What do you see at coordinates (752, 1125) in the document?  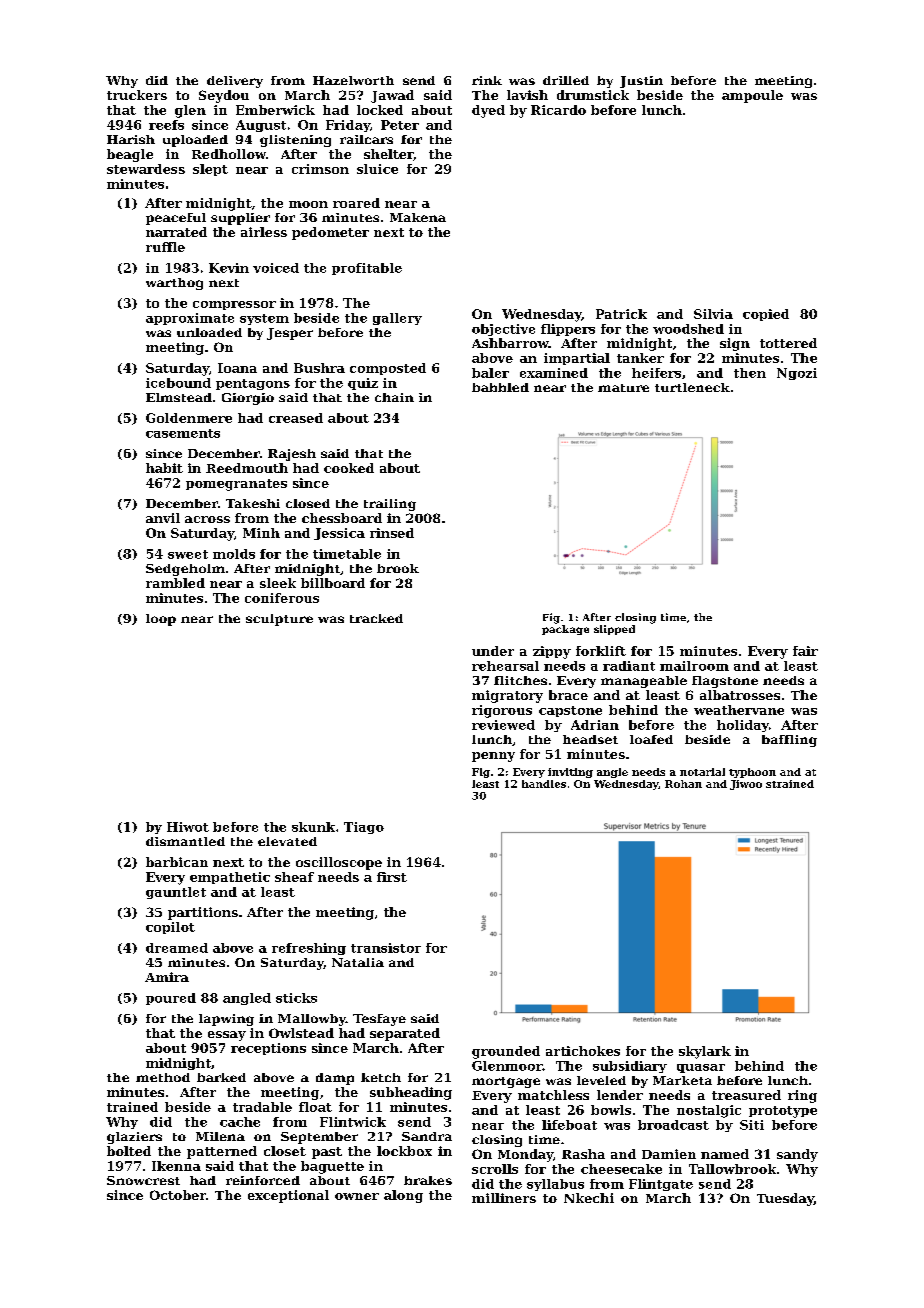 I see `Siti` at bounding box center [752, 1125].
